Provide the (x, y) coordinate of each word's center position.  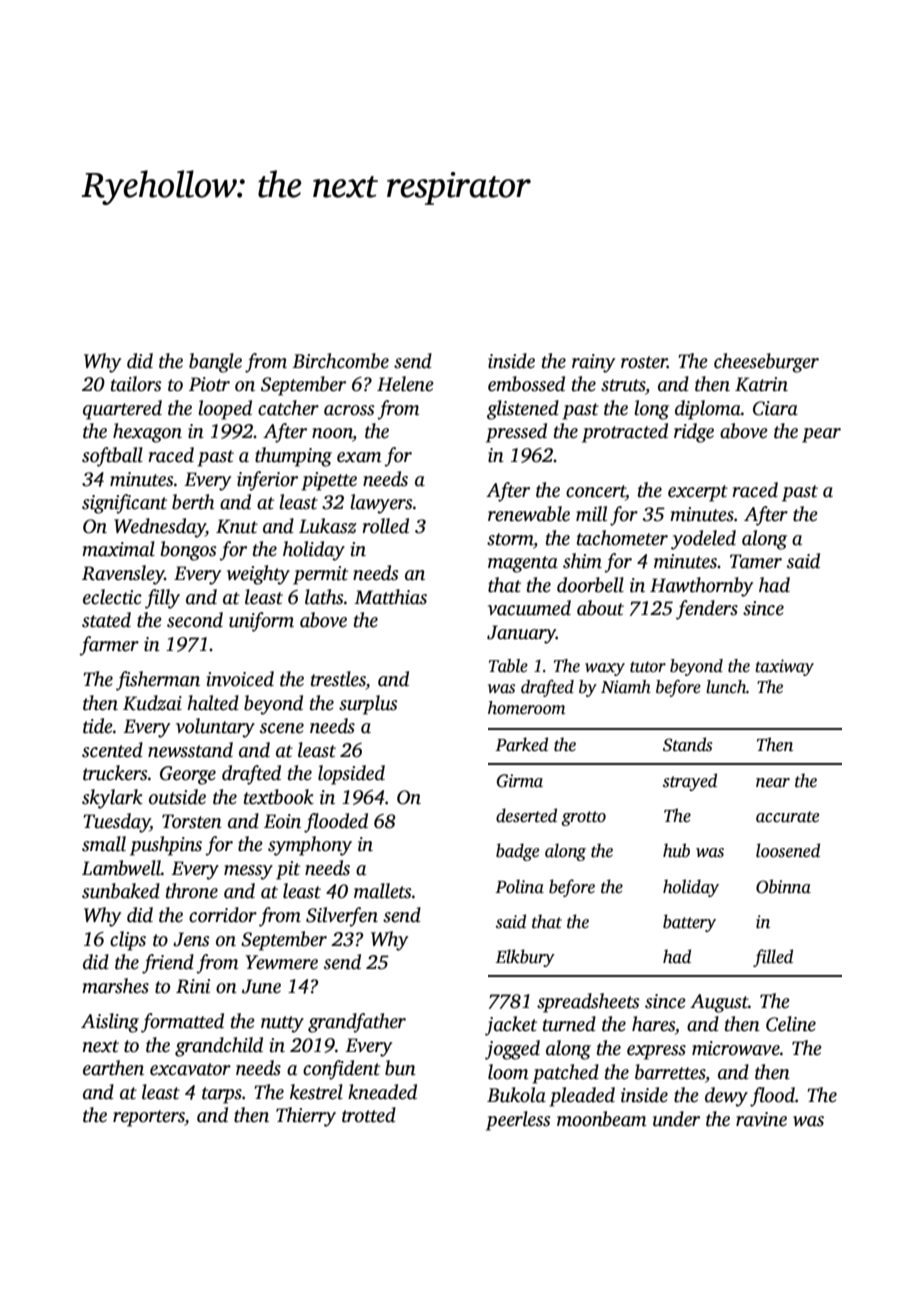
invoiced (240, 679)
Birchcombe (340, 361)
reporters (149, 1118)
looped (225, 410)
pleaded (582, 1097)
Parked (521, 744)
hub (676, 850)
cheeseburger (766, 363)
